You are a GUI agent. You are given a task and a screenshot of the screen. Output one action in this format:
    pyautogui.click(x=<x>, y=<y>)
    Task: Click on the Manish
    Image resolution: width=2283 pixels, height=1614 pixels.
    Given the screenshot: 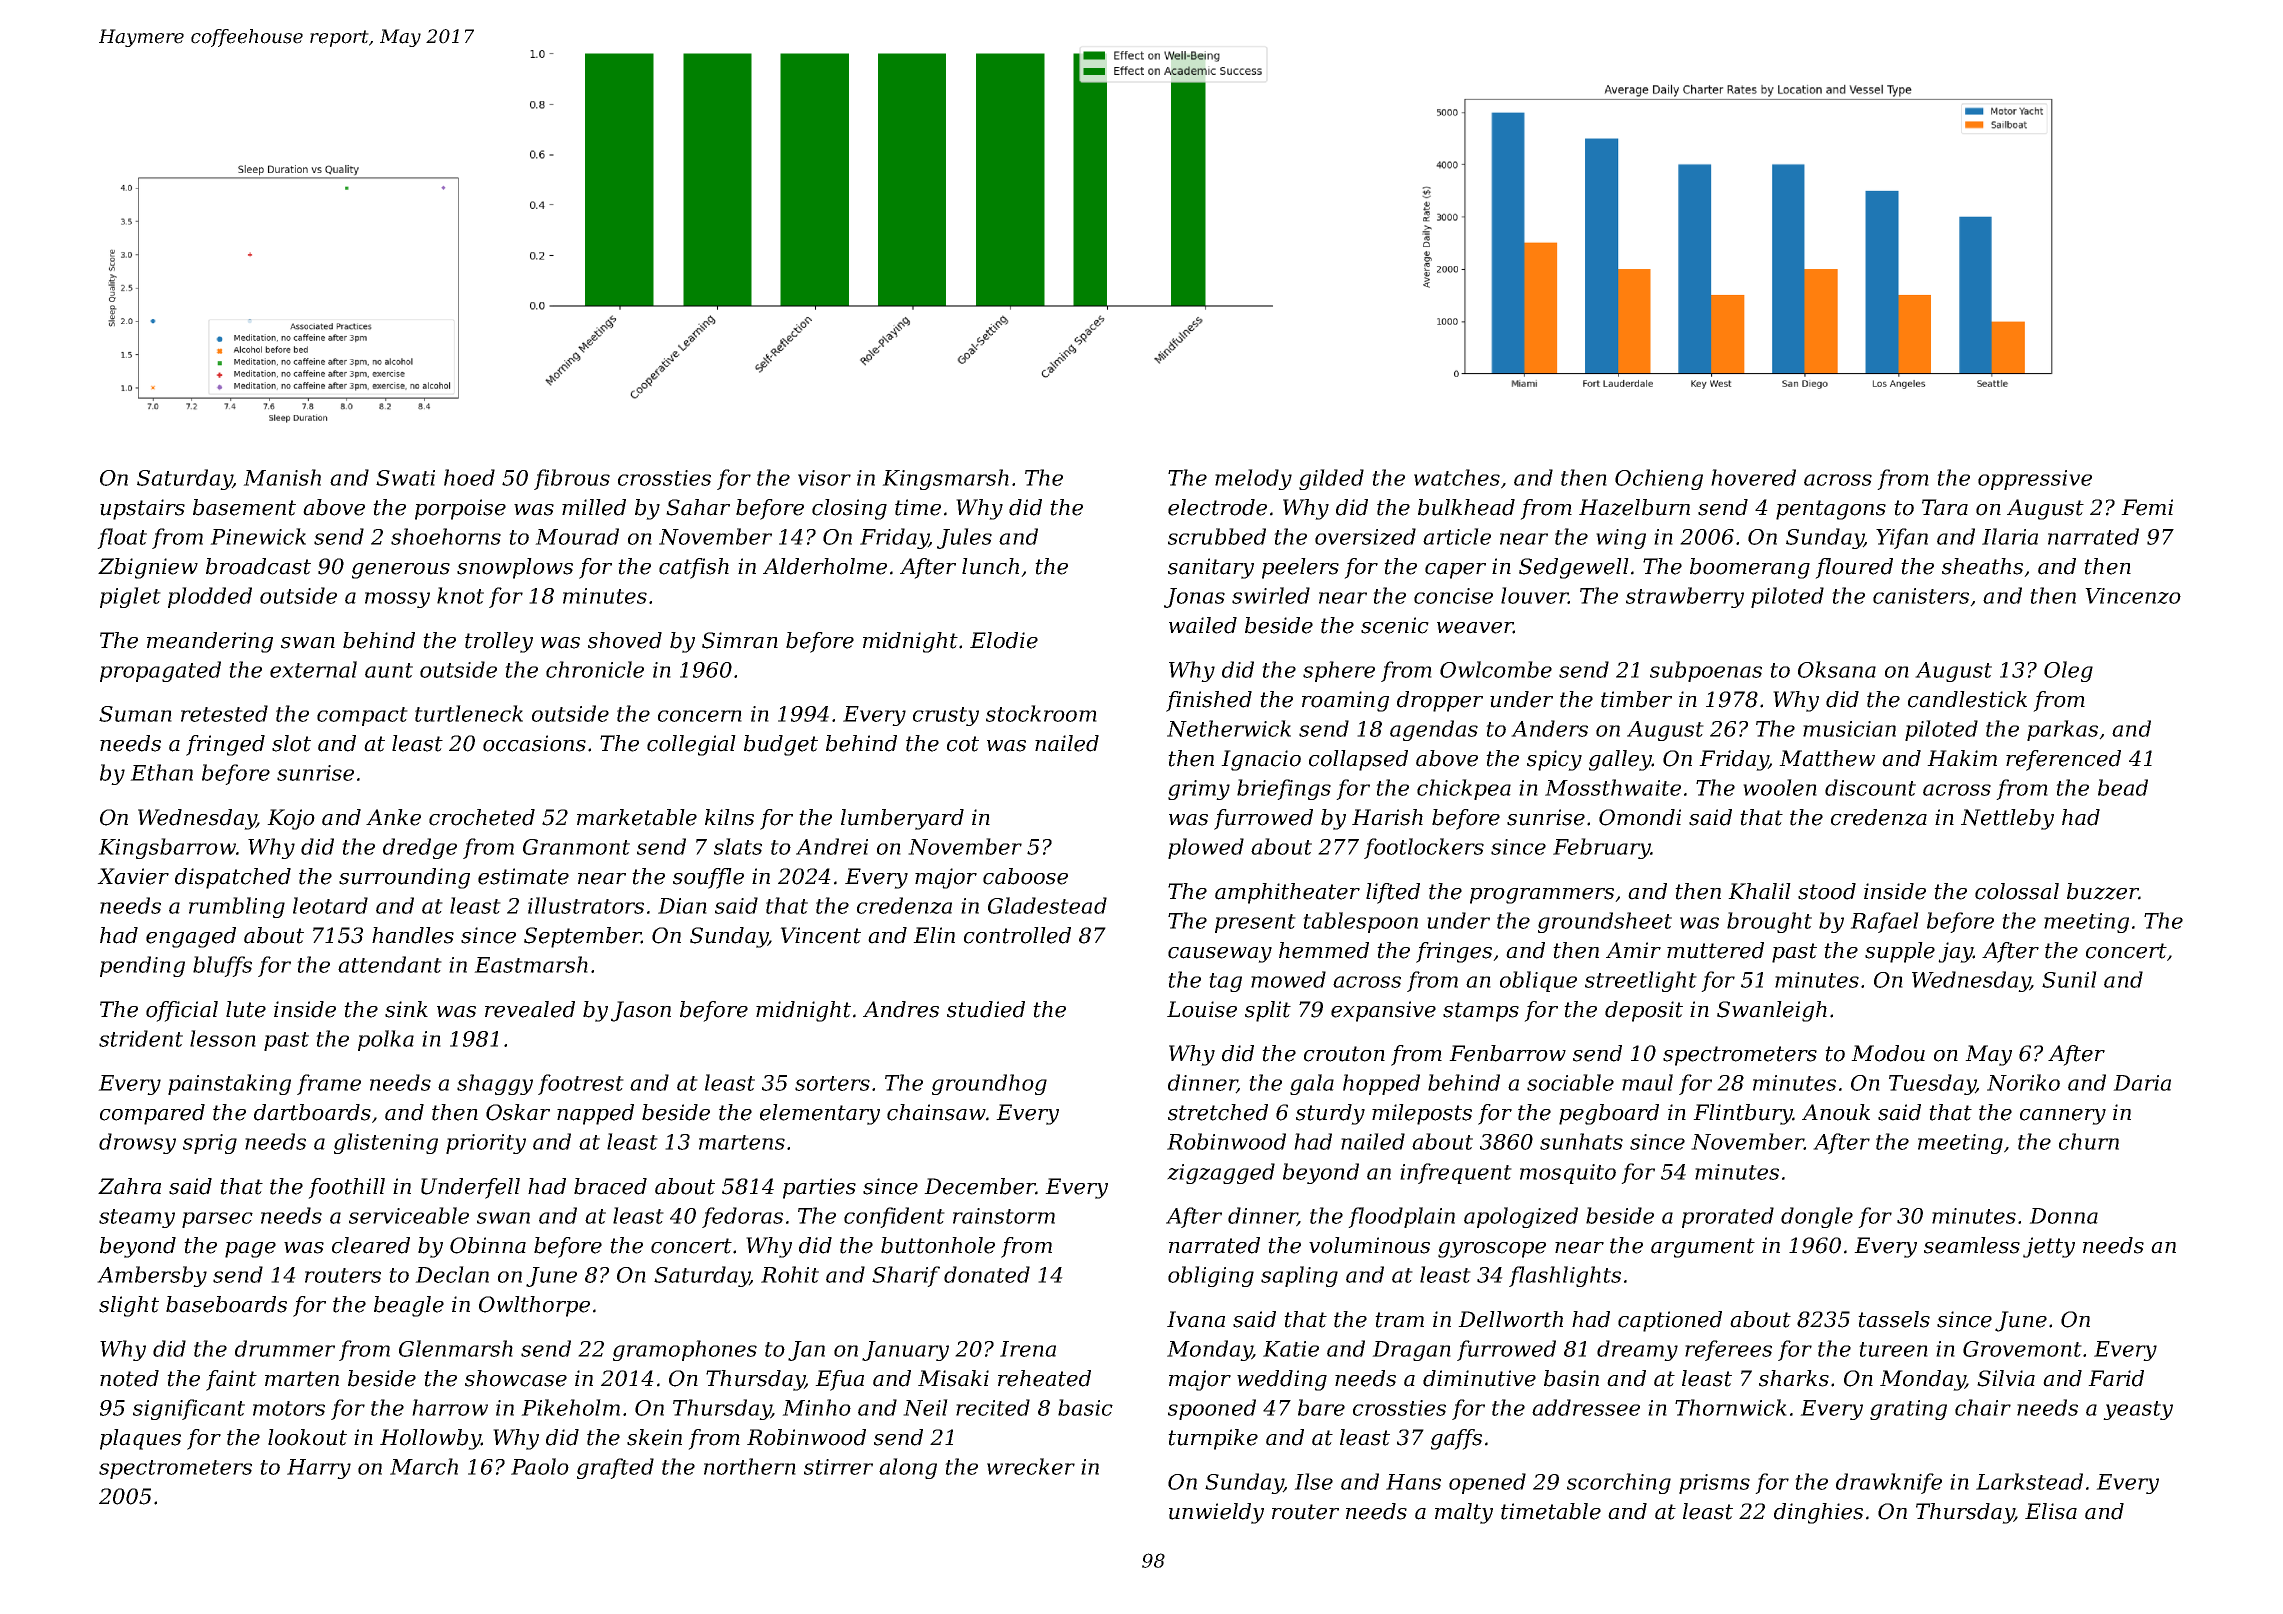 What is the action you would take?
    pyautogui.click(x=282, y=477)
